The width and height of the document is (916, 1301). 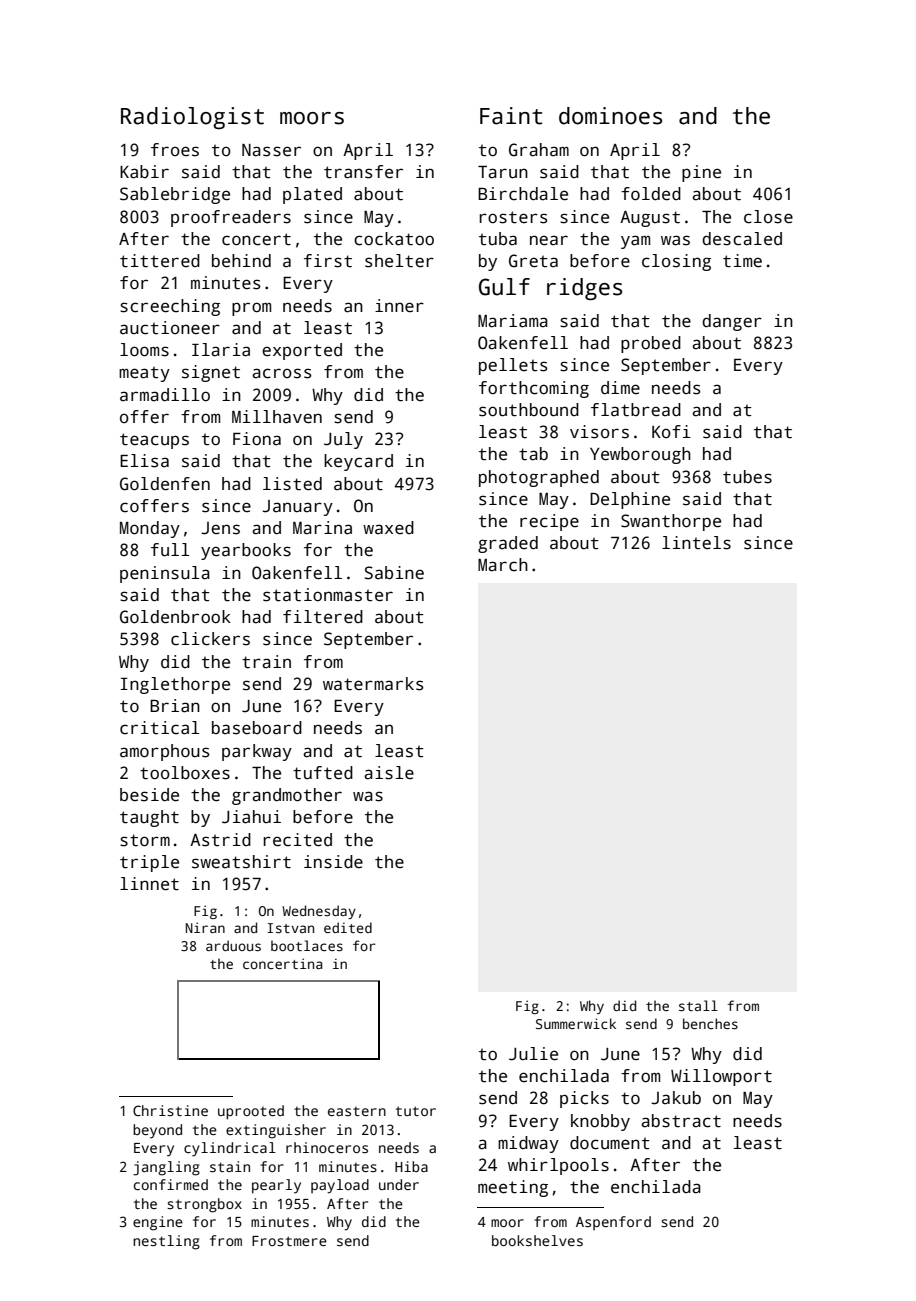 I want to click on Radiologist, so click(x=192, y=118).
